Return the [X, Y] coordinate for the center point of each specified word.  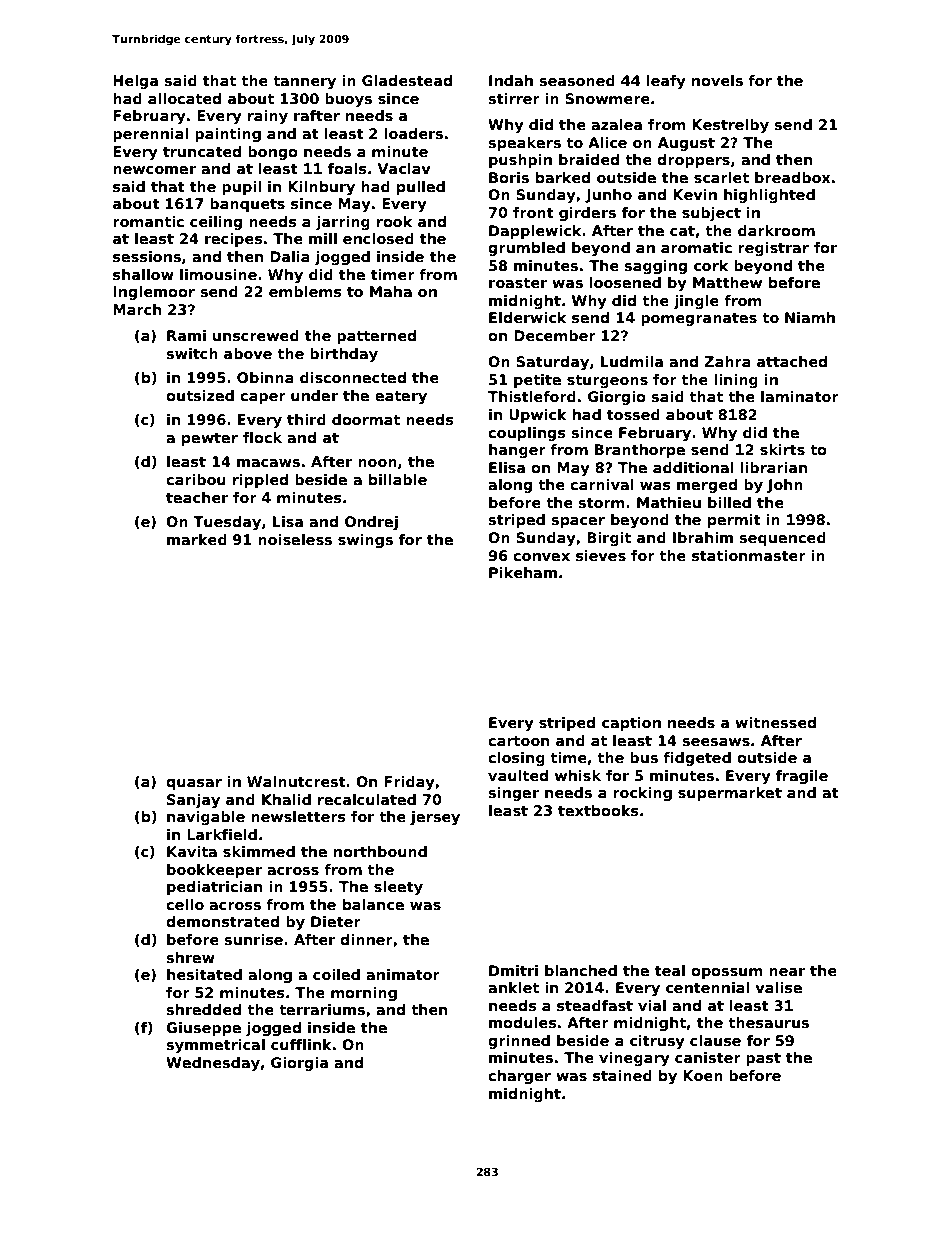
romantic [148, 221]
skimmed [259, 851]
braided [589, 159]
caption [631, 724]
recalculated [367, 799]
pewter [210, 439]
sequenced [782, 539]
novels [717, 80]
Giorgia [299, 1064]
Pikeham [523, 572]
